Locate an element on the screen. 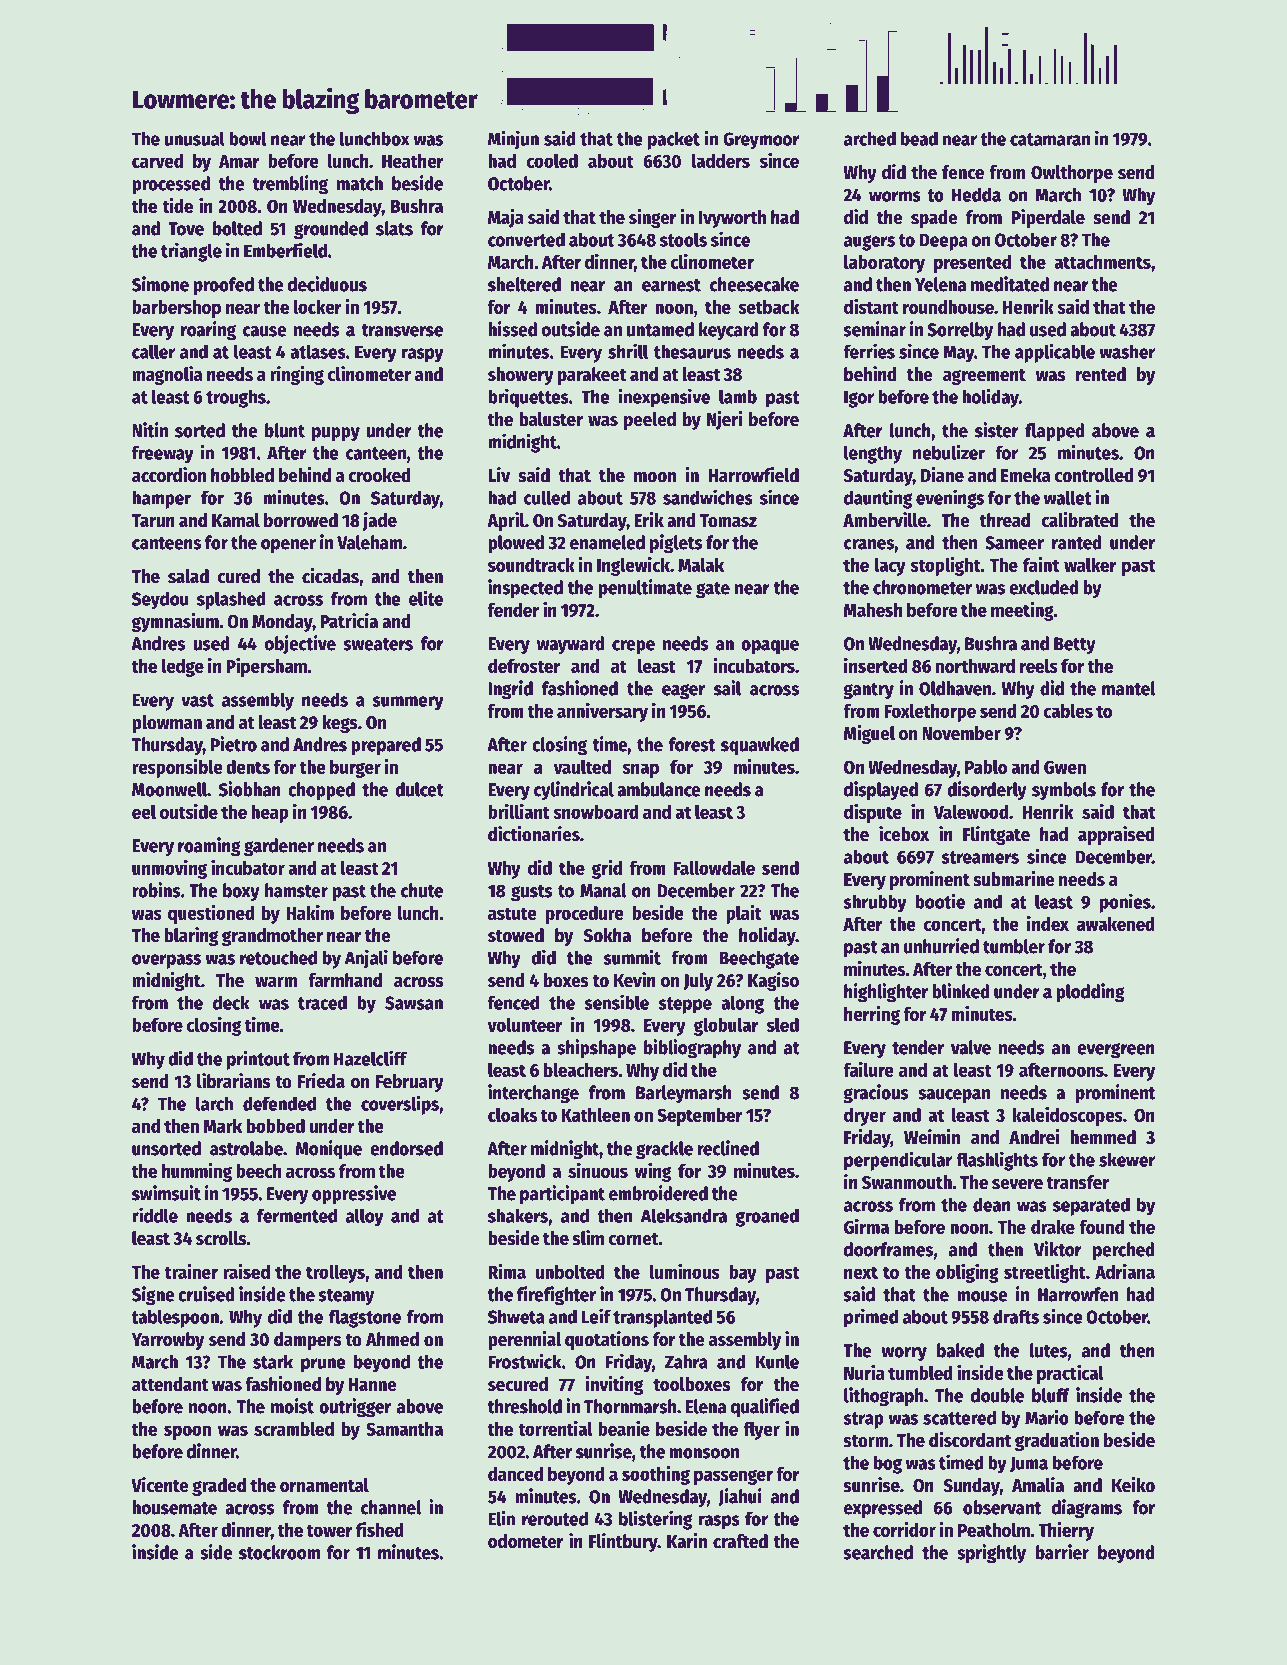  flagstone is located at coordinates (365, 1319).
